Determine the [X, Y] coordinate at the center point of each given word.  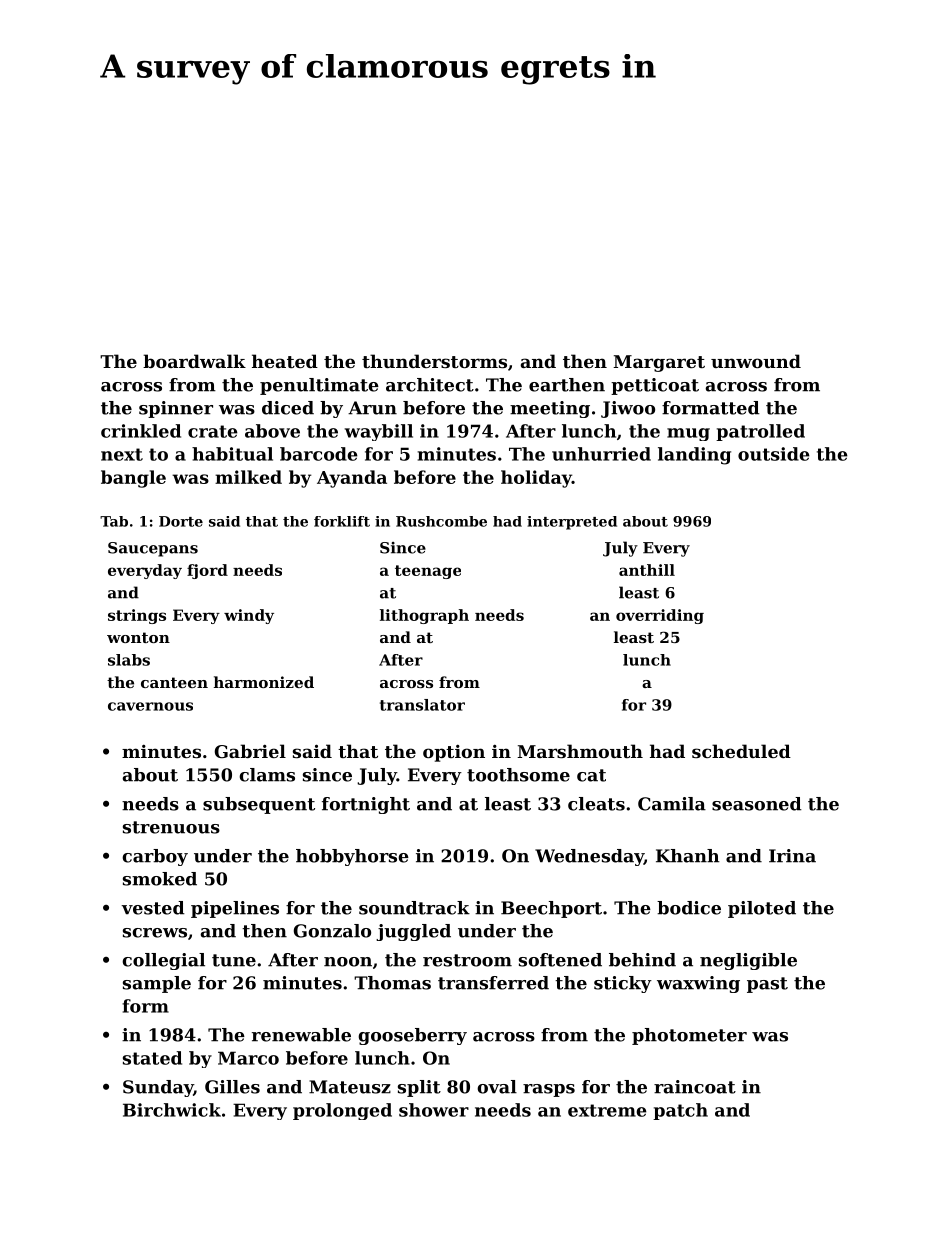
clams [267, 775]
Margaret [659, 363]
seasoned [757, 804]
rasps [549, 1090]
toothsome [518, 775]
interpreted [572, 523]
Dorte [181, 521]
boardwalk [194, 361]
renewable [301, 1035]
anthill [647, 570]
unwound [756, 361]
